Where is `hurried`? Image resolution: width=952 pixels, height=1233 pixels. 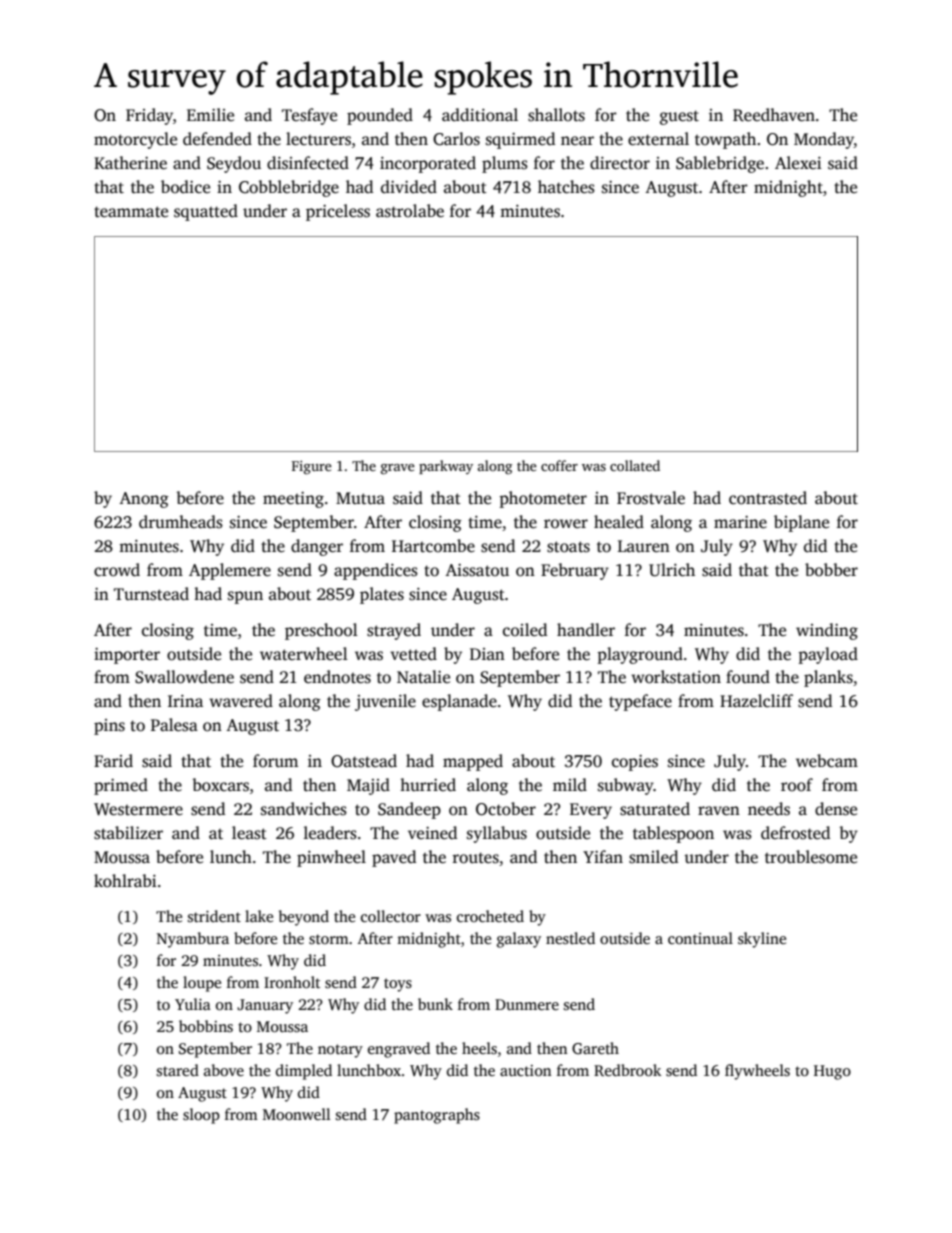 hurried is located at coordinates (428, 785).
